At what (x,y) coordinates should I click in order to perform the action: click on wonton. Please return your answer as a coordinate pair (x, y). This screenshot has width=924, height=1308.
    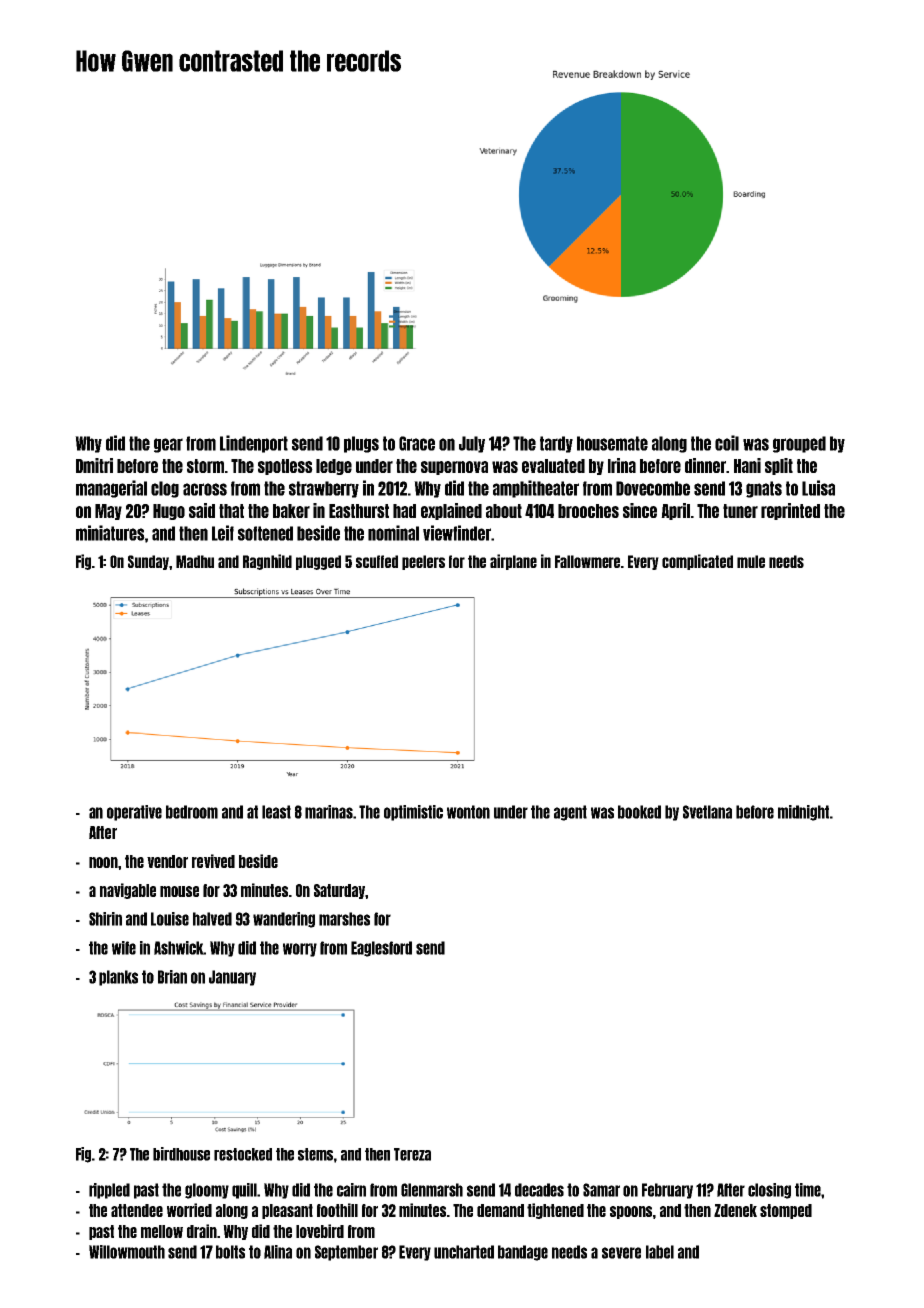
    Looking at the image, I should click on (468, 812).
